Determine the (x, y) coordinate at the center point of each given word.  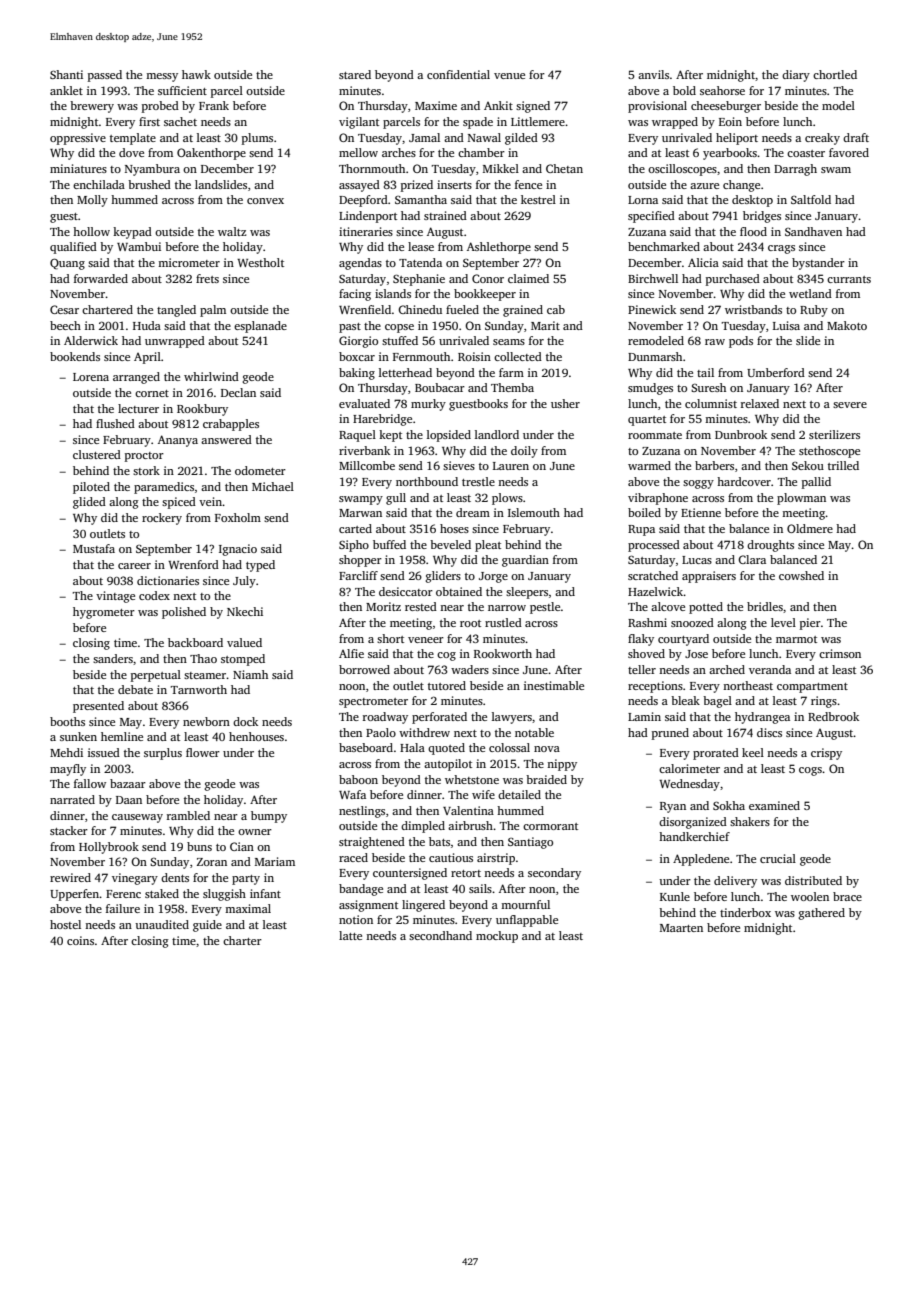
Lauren (511, 466)
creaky (822, 139)
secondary (554, 874)
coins (80, 940)
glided (89, 503)
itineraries (366, 231)
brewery (92, 107)
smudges (650, 389)
